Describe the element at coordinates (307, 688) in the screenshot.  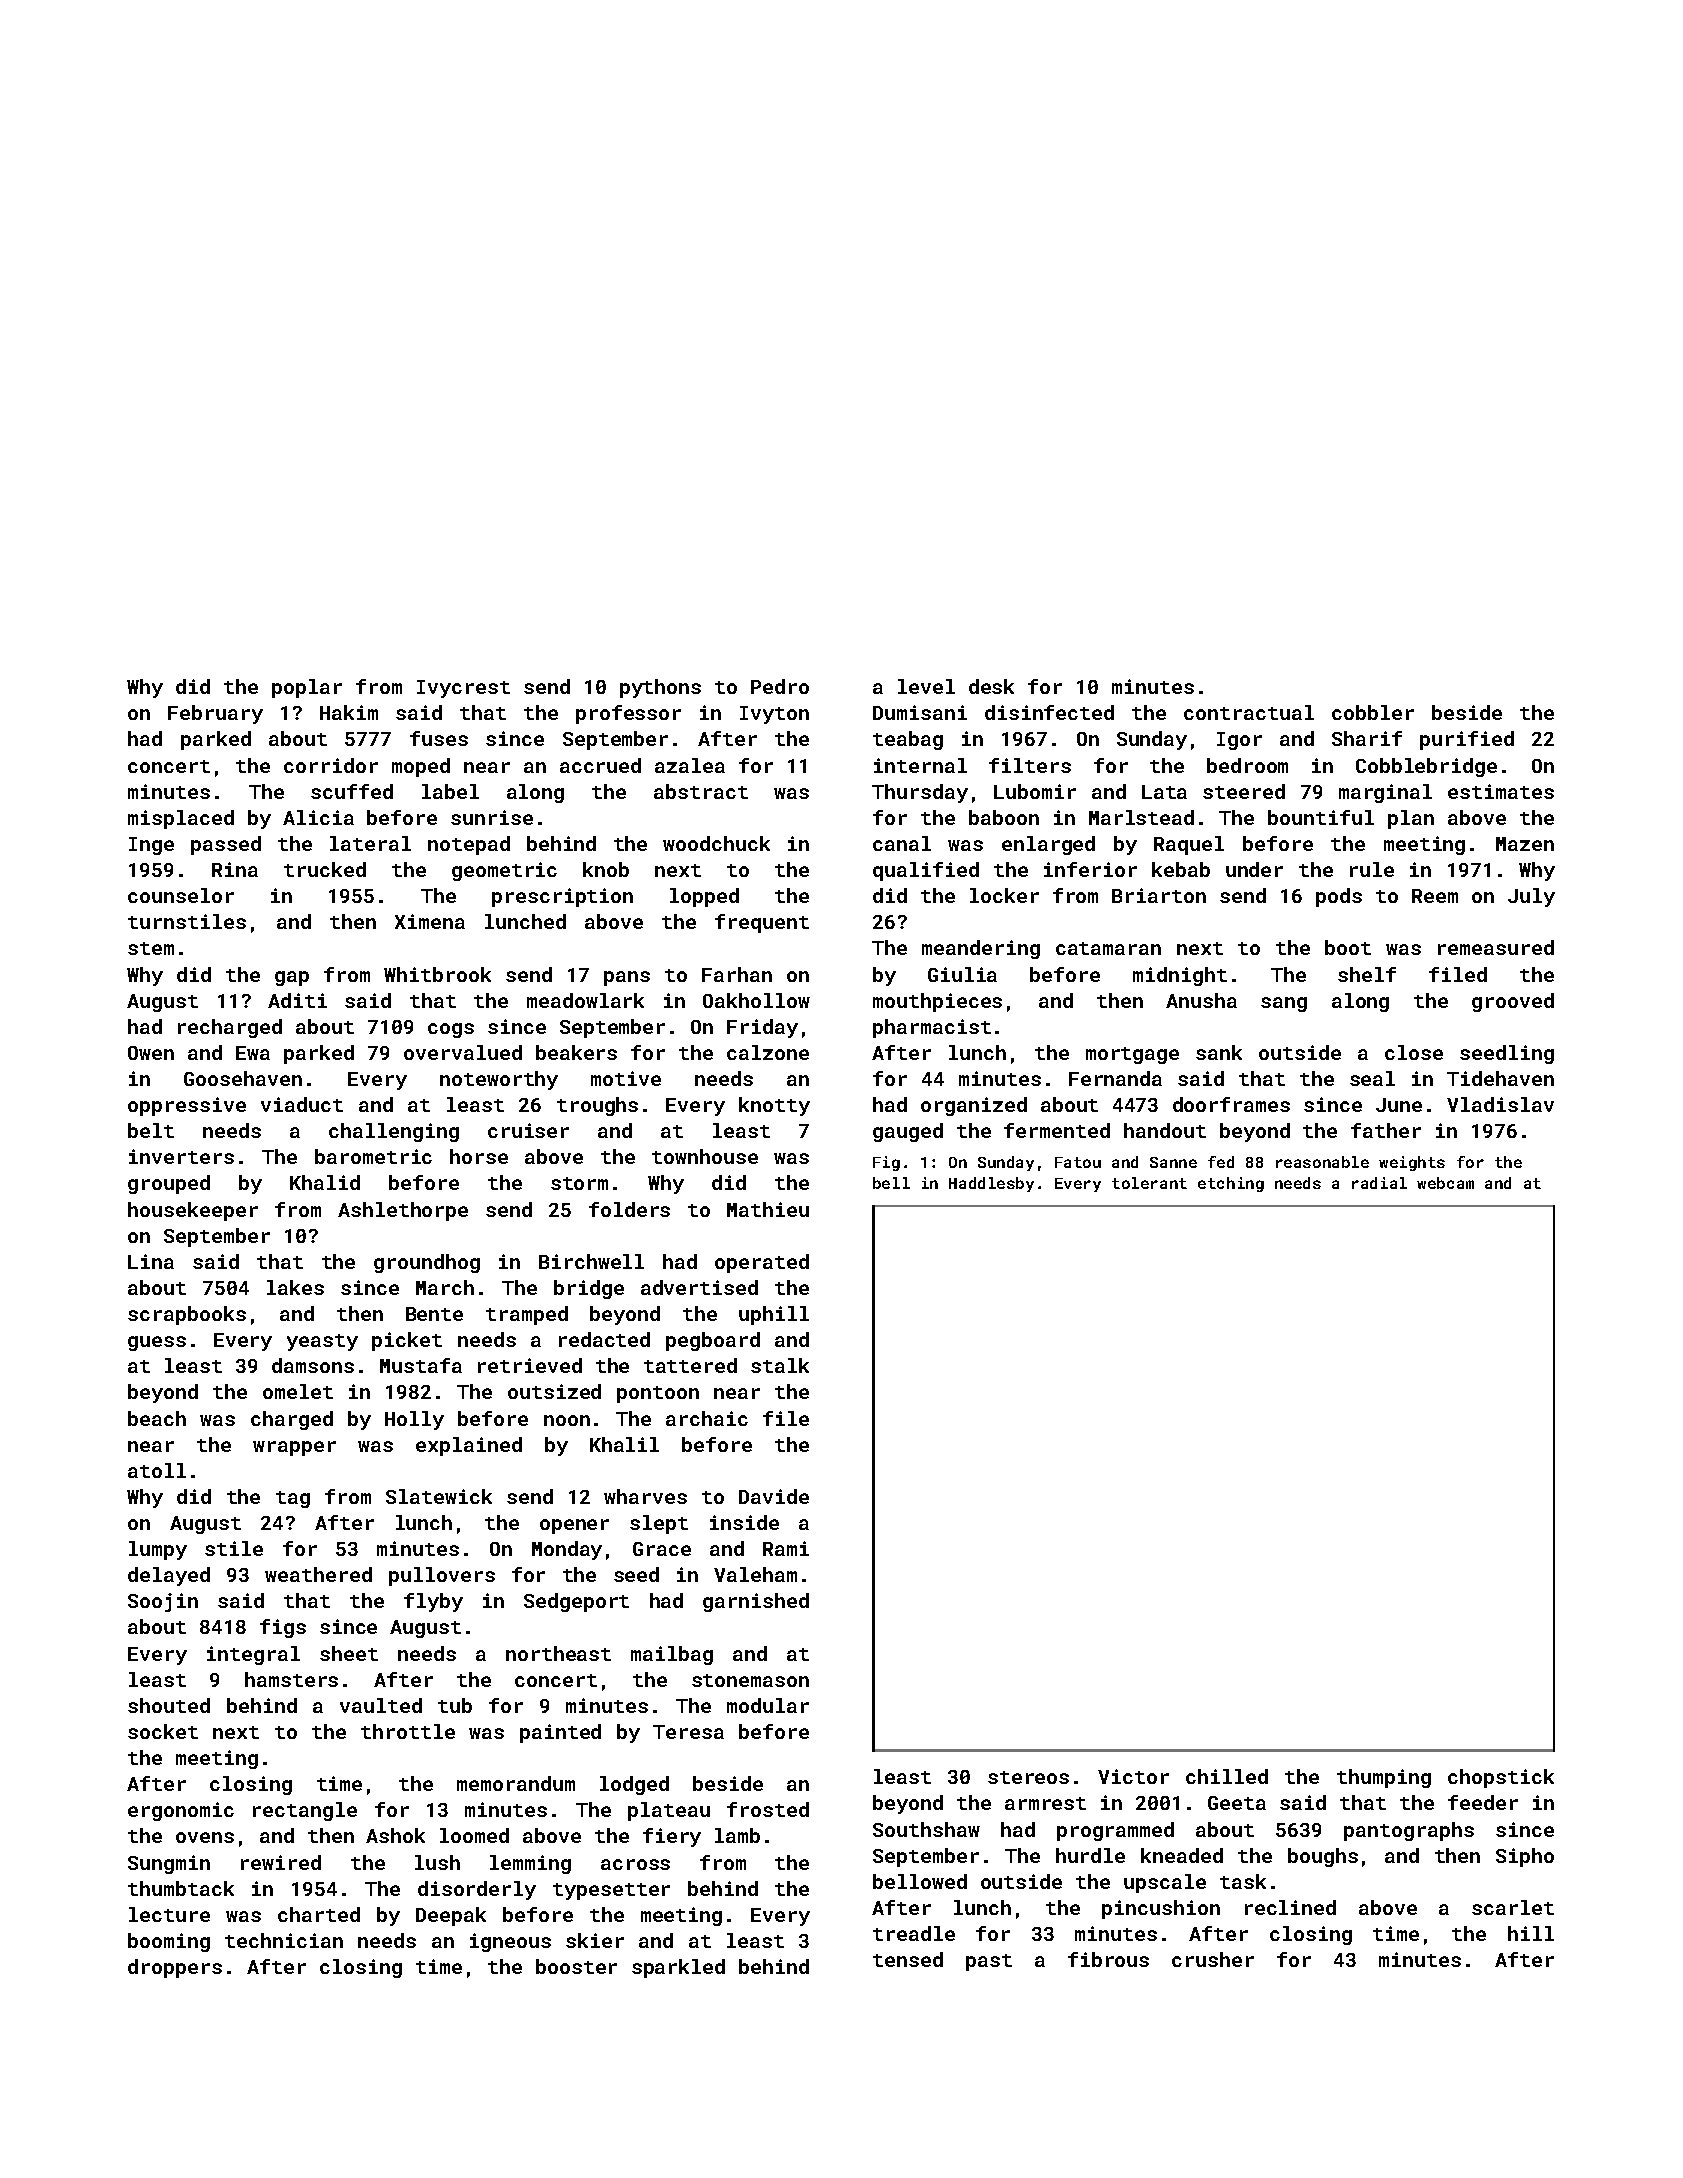
I see `poplar` at that location.
